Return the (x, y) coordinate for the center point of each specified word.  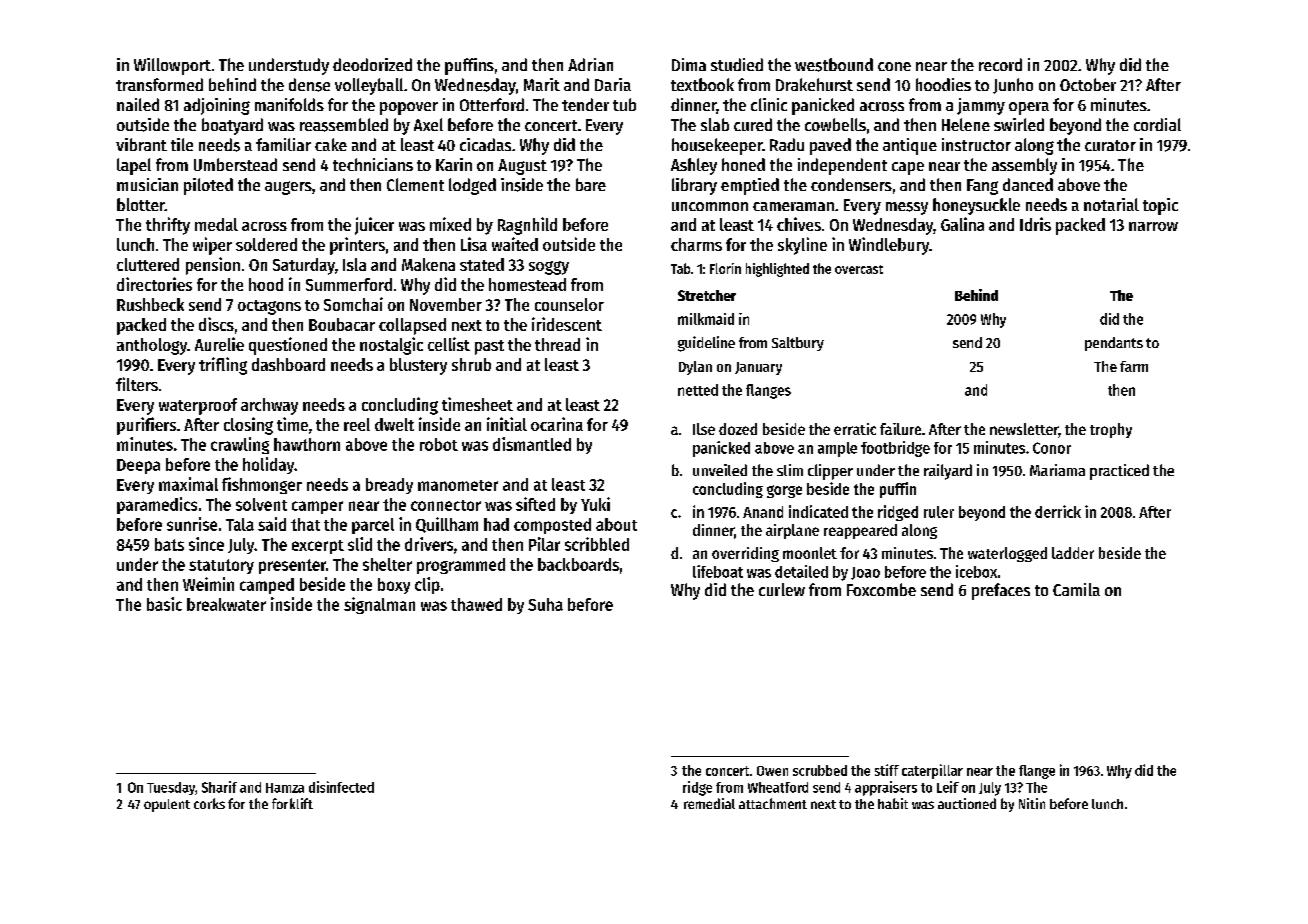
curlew (782, 589)
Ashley (694, 166)
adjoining (217, 106)
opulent (167, 805)
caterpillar (932, 771)
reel (357, 424)
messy (907, 208)
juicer (374, 226)
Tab (680, 268)
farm (1134, 366)
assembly (1024, 166)
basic (164, 604)
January (758, 368)
